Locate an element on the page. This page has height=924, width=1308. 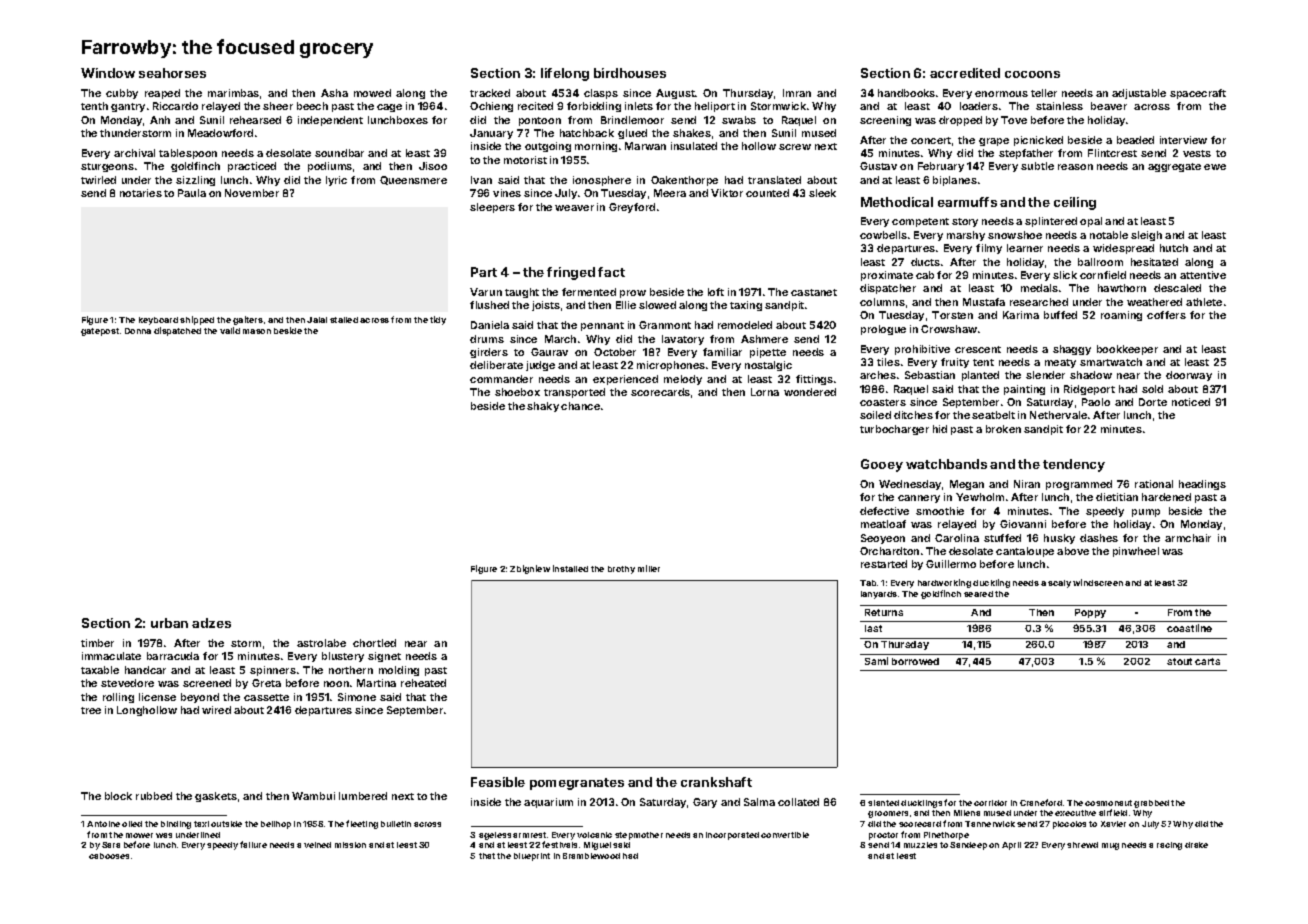
Zbigniew is located at coordinates (530, 569).
